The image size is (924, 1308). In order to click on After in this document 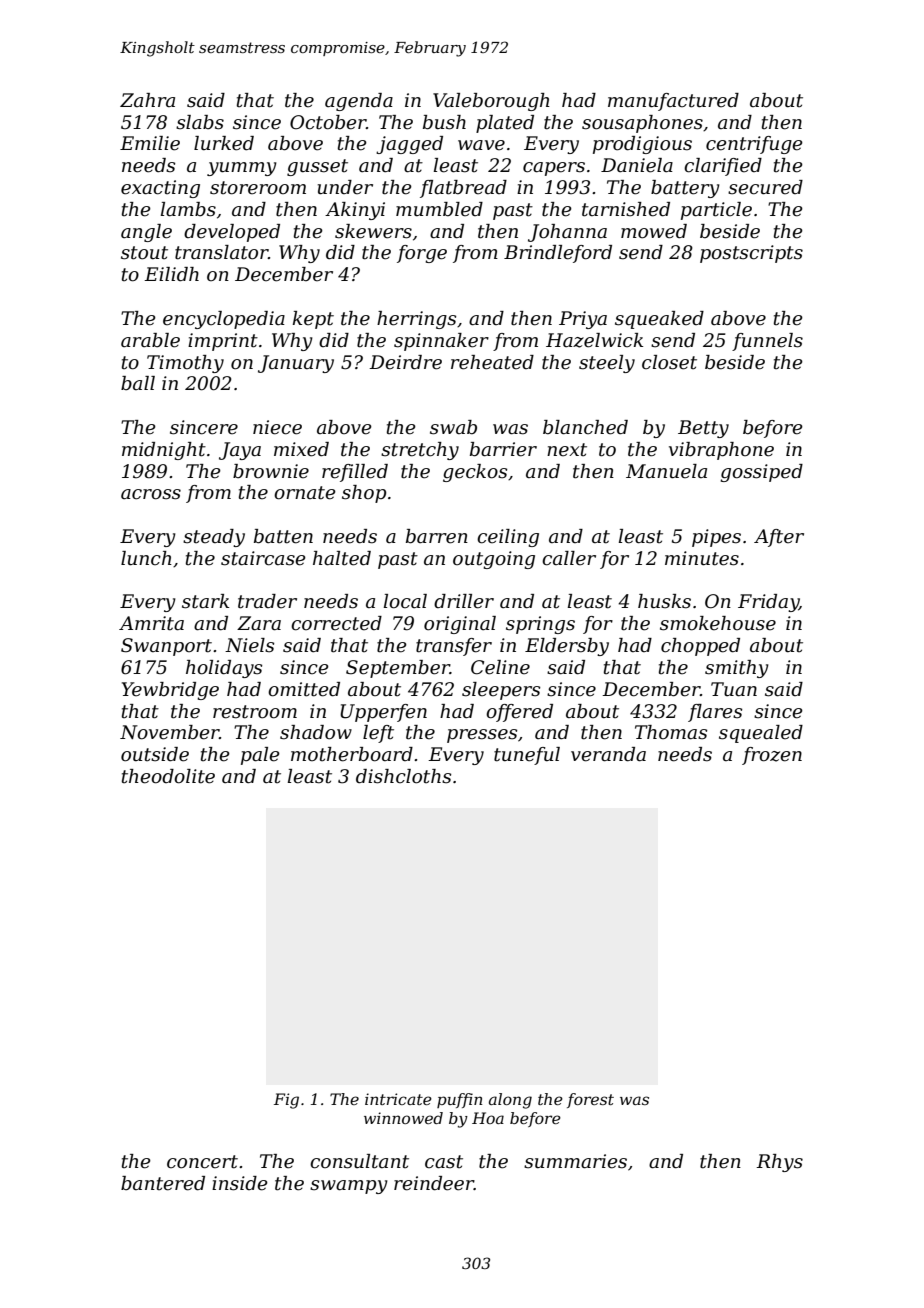, I will do `click(779, 538)`.
